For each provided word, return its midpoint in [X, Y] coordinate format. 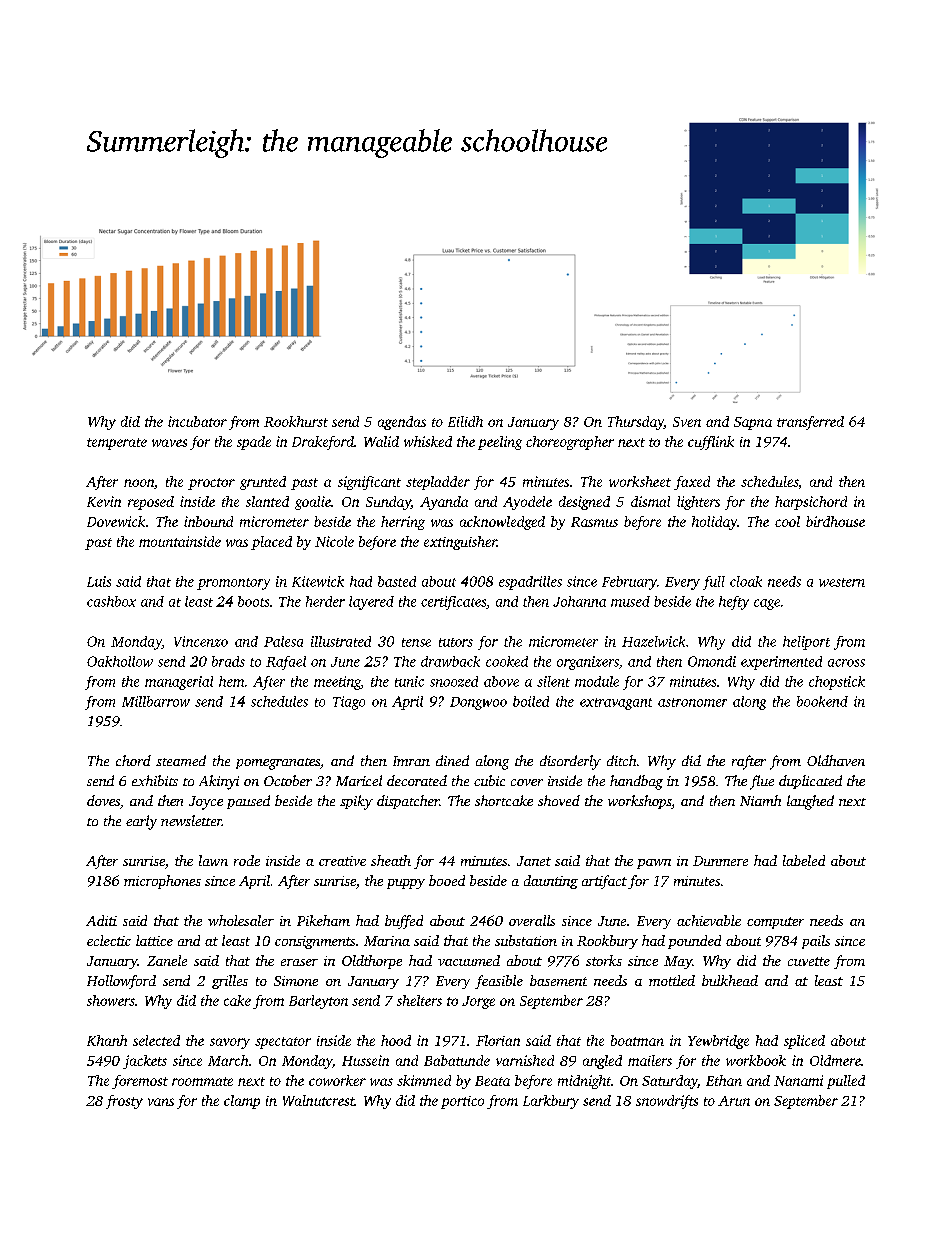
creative [342, 861]
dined [452, 760]
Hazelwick [653, 641]
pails [816, 942]
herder [325, 601]
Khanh [107, 1040]
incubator [197, 421]
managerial [179, 683]
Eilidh [465, 421]
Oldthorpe [372, 962]
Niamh [760, 800]
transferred [810, 423]
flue [762, 782]
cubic [489, 780]
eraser [299, 962]
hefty [734, 603]
